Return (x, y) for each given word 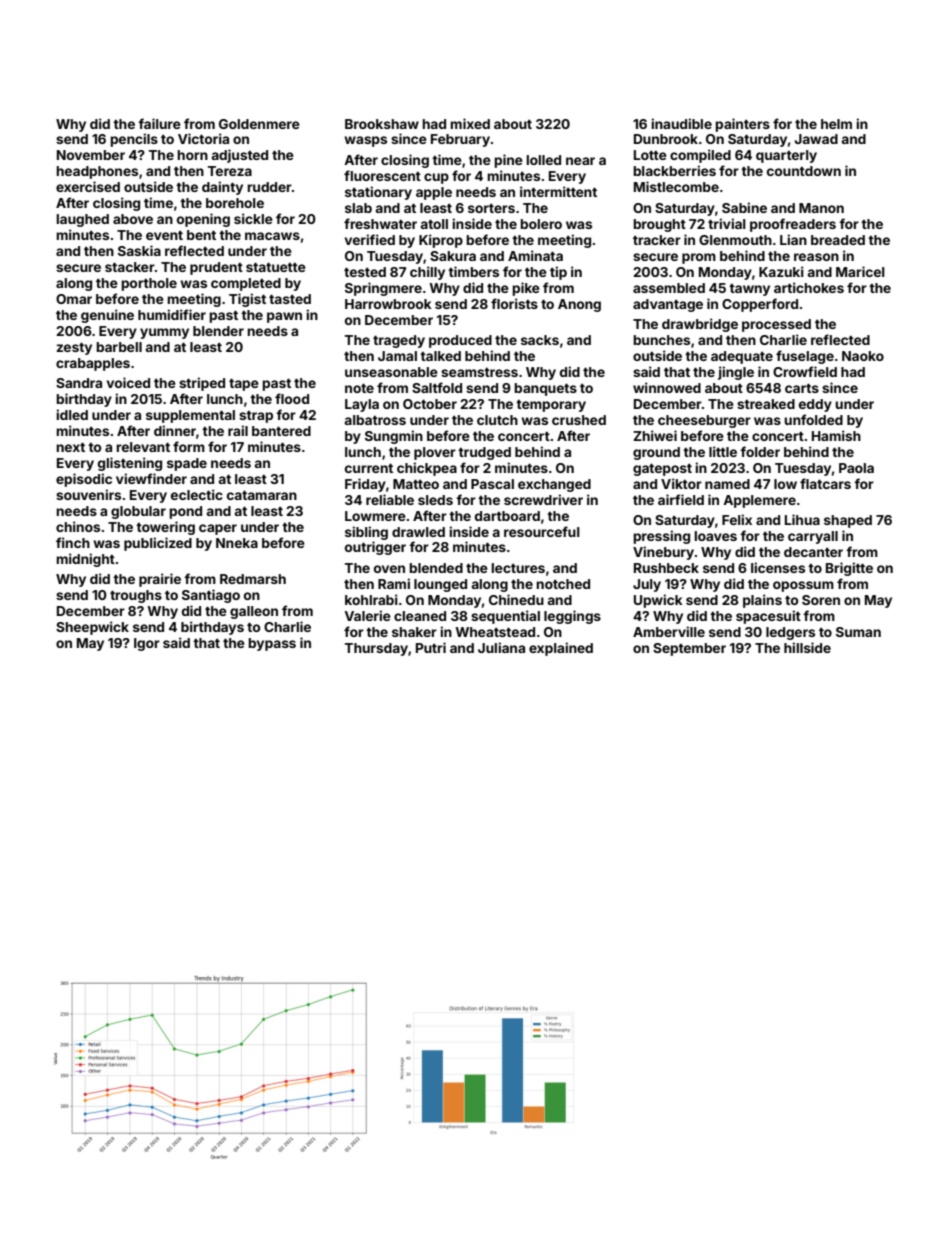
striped (202, 384)
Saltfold (437, 387)
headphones (97, 172)
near (580, 161)
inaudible (681, 123)
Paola (856, 468)
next (70, 447)
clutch (497, 420)
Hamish (836, 435)
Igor (147, 644)
